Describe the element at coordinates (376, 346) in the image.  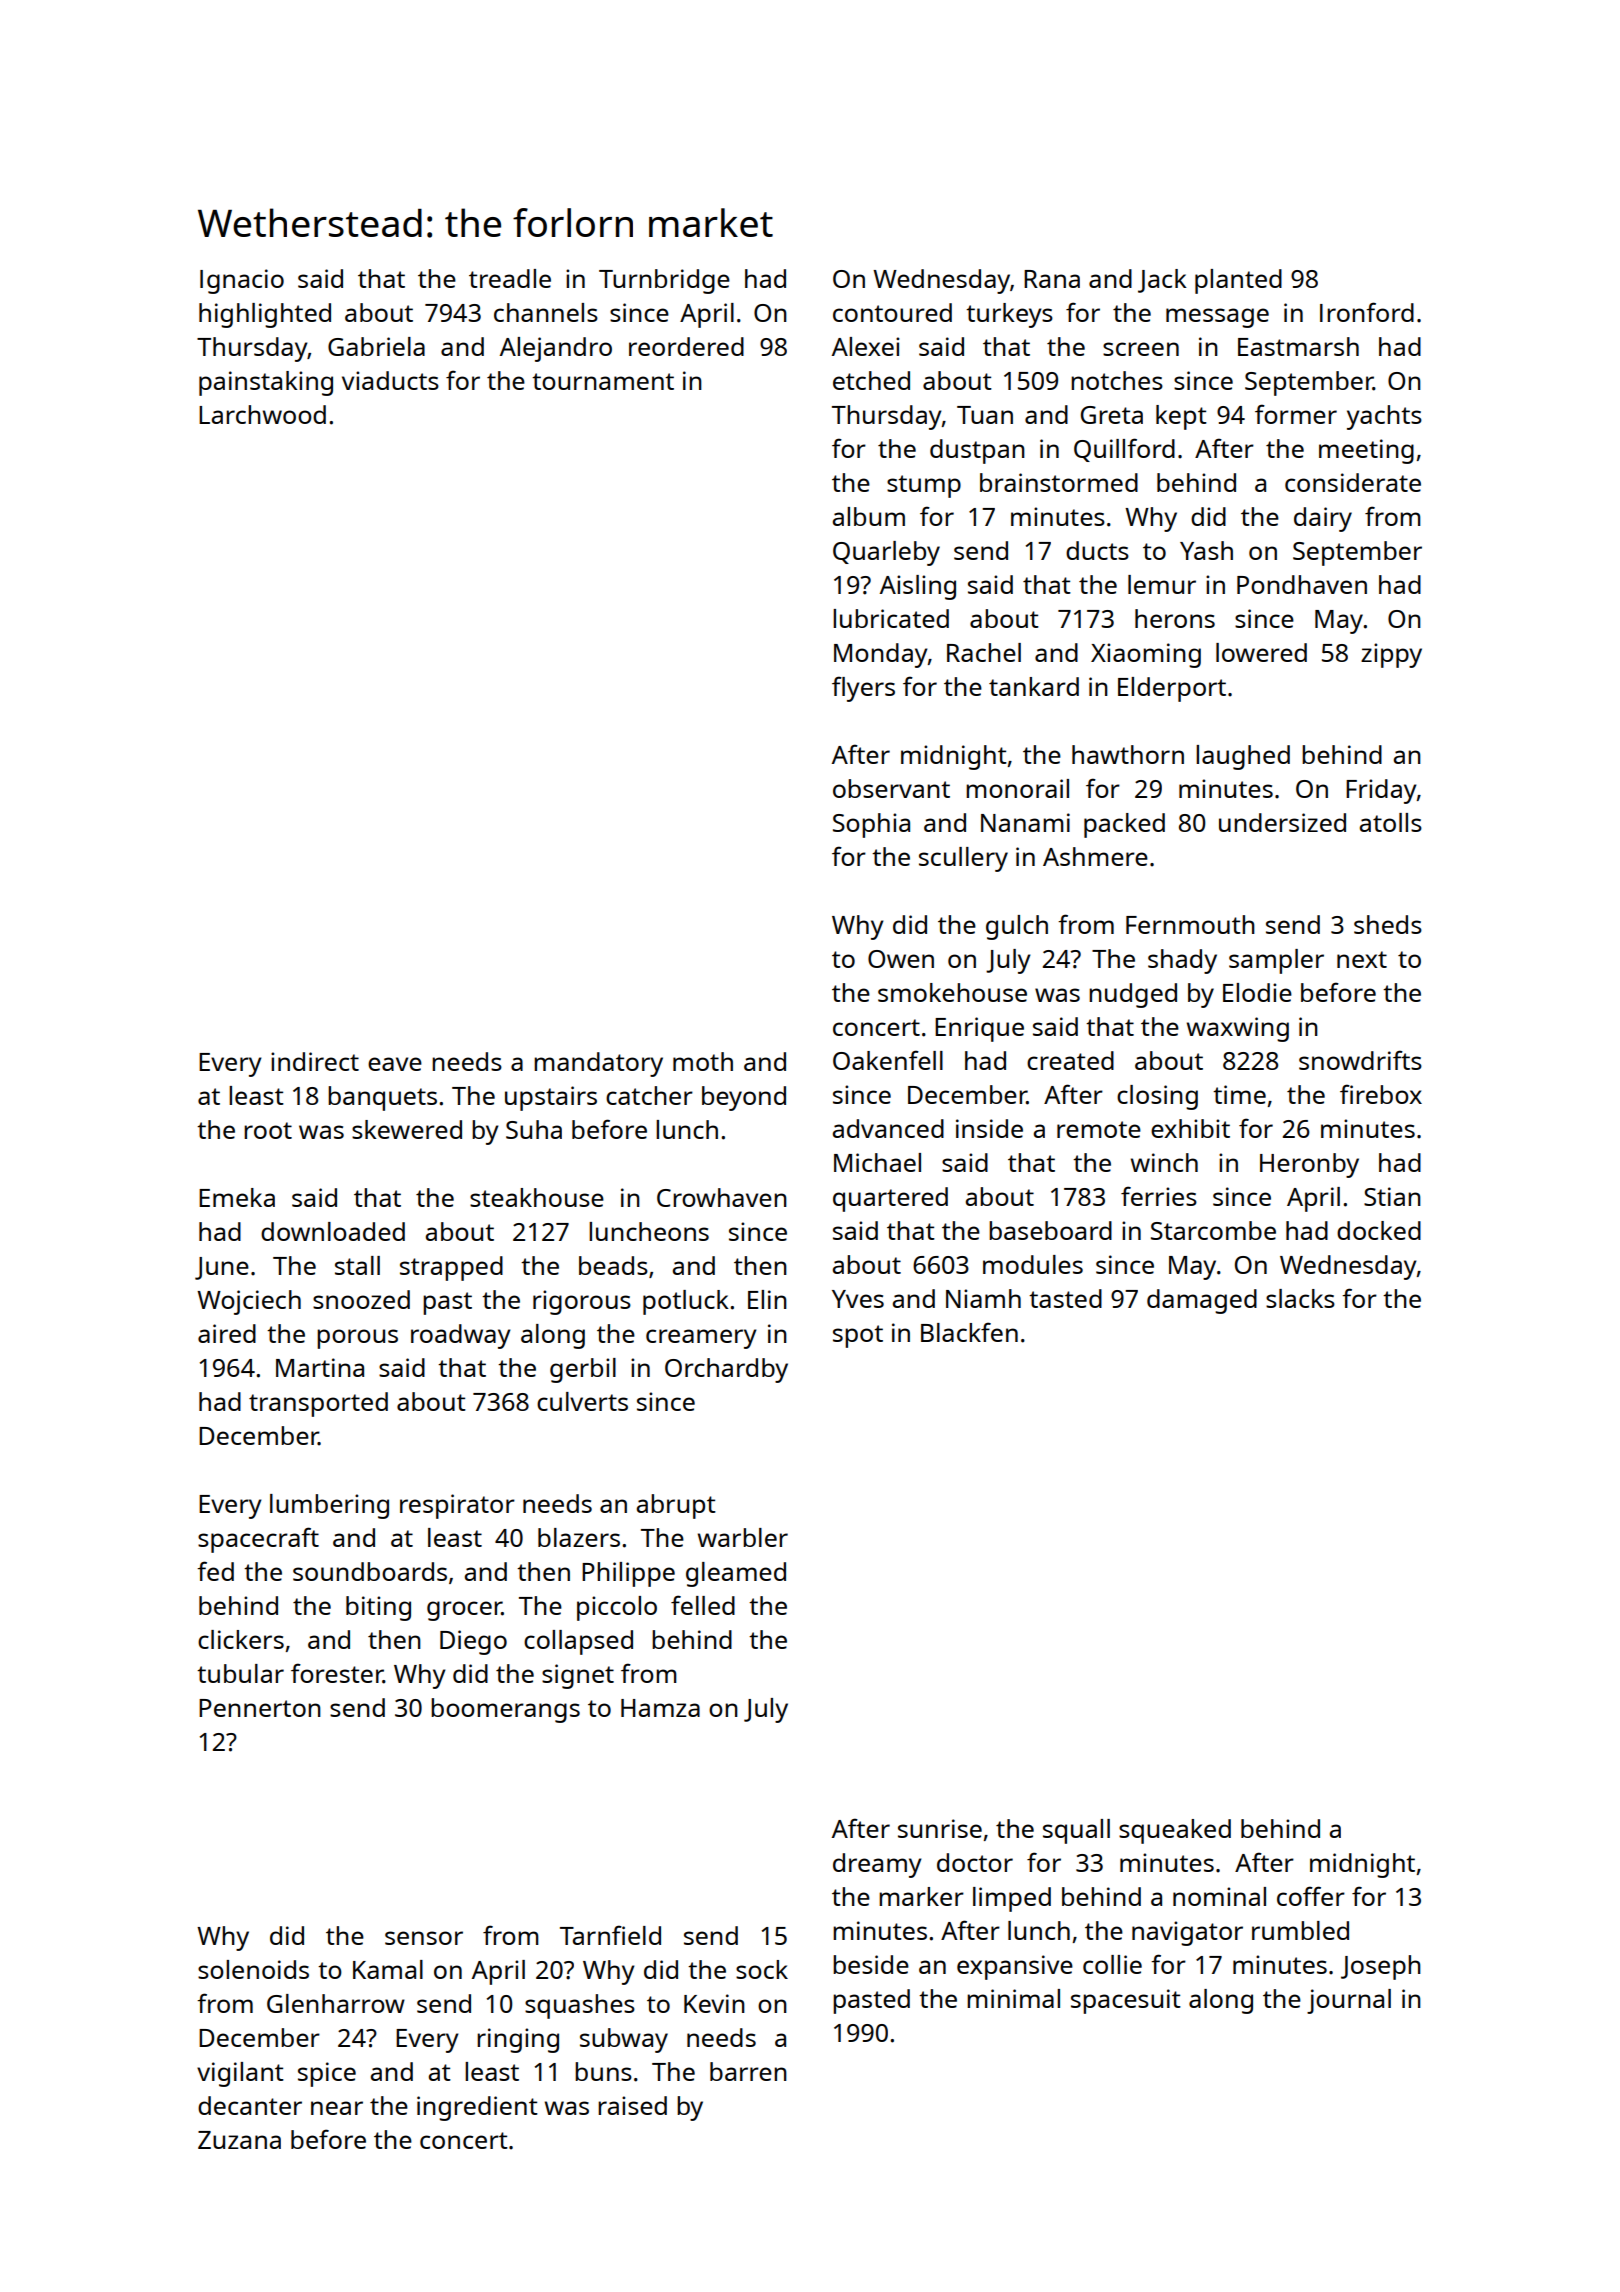
I see `Gabriela` at that location.
